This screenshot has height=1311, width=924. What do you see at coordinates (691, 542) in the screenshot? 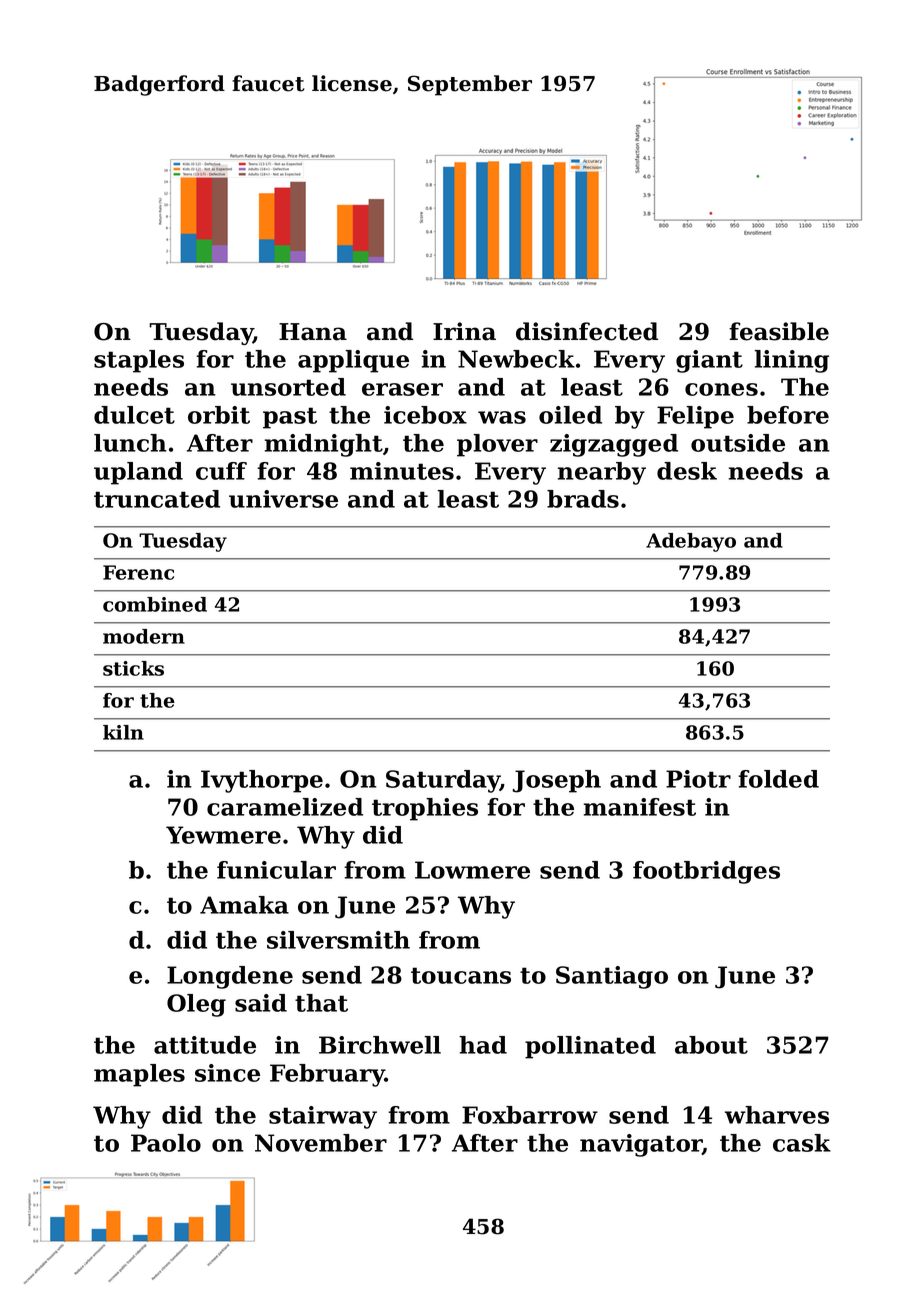
I see `Adebayo` at bounding box center [691, 542].
